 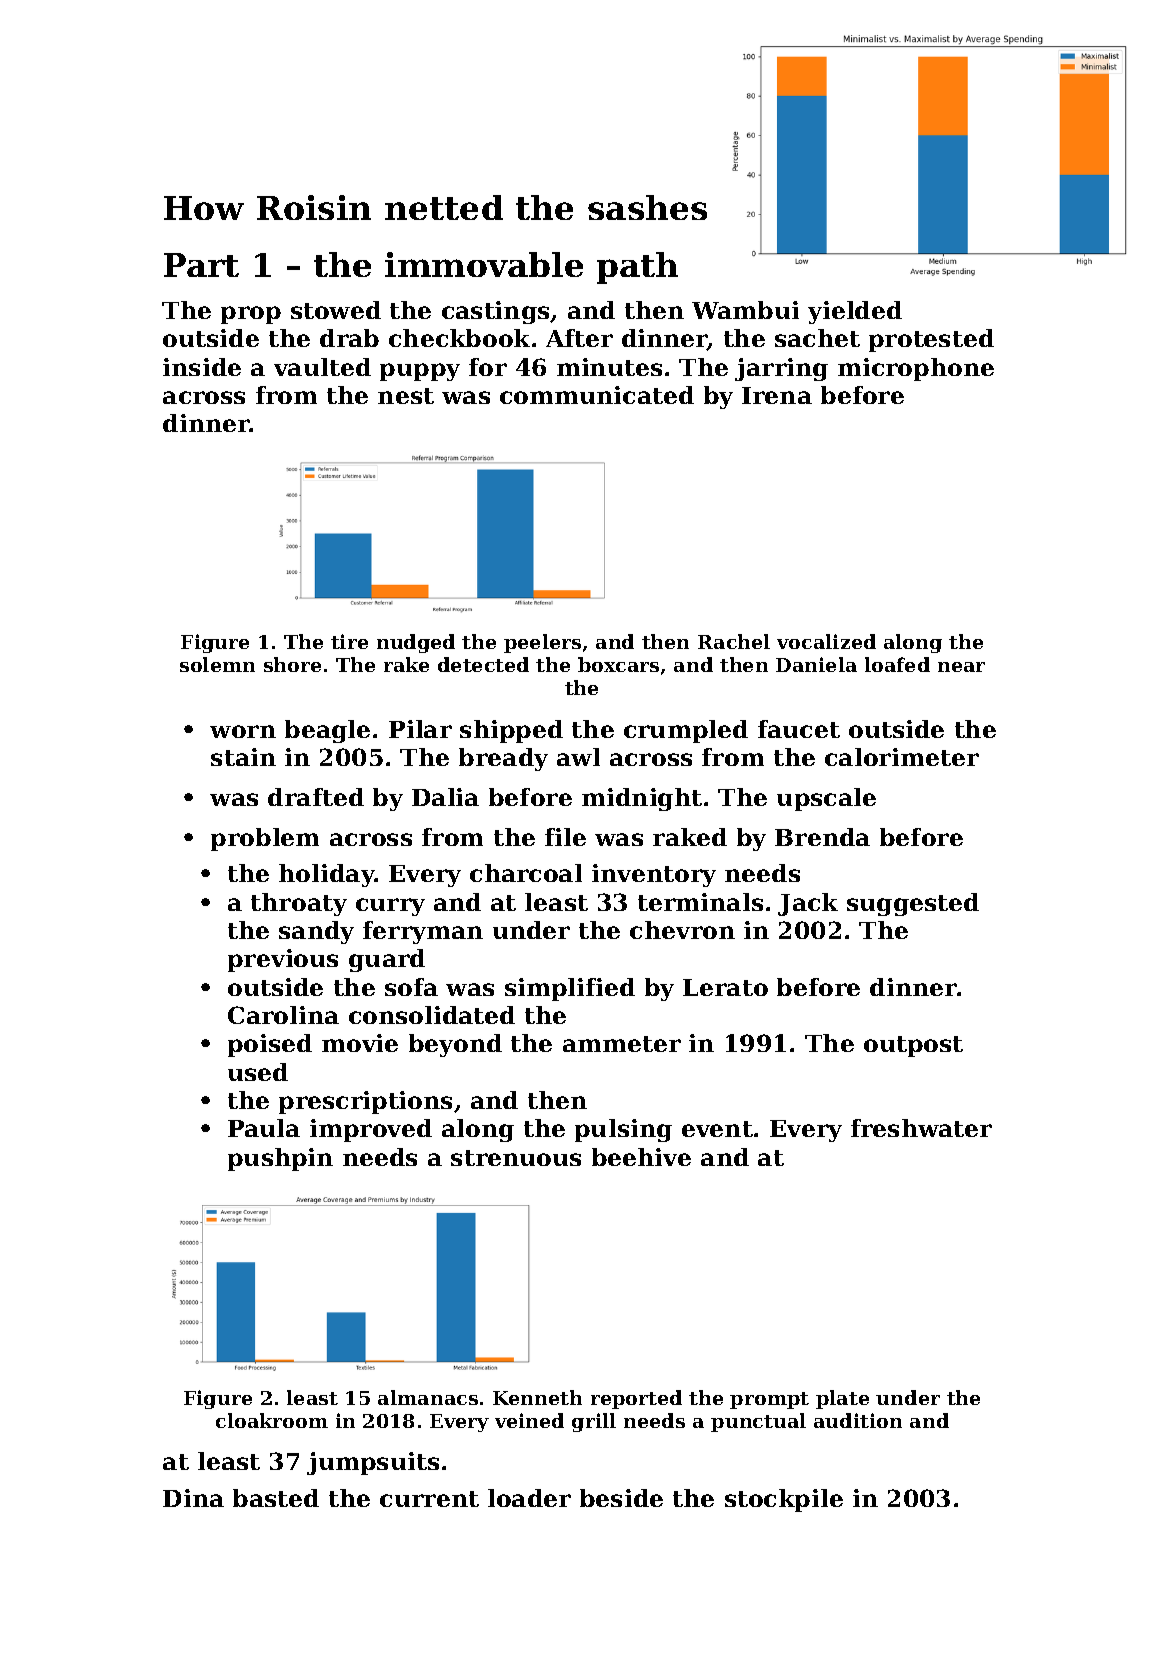 What do you see at coordinates (931, 340) in the screenshot?
I see `protested` at bounding box center [931, 340].
